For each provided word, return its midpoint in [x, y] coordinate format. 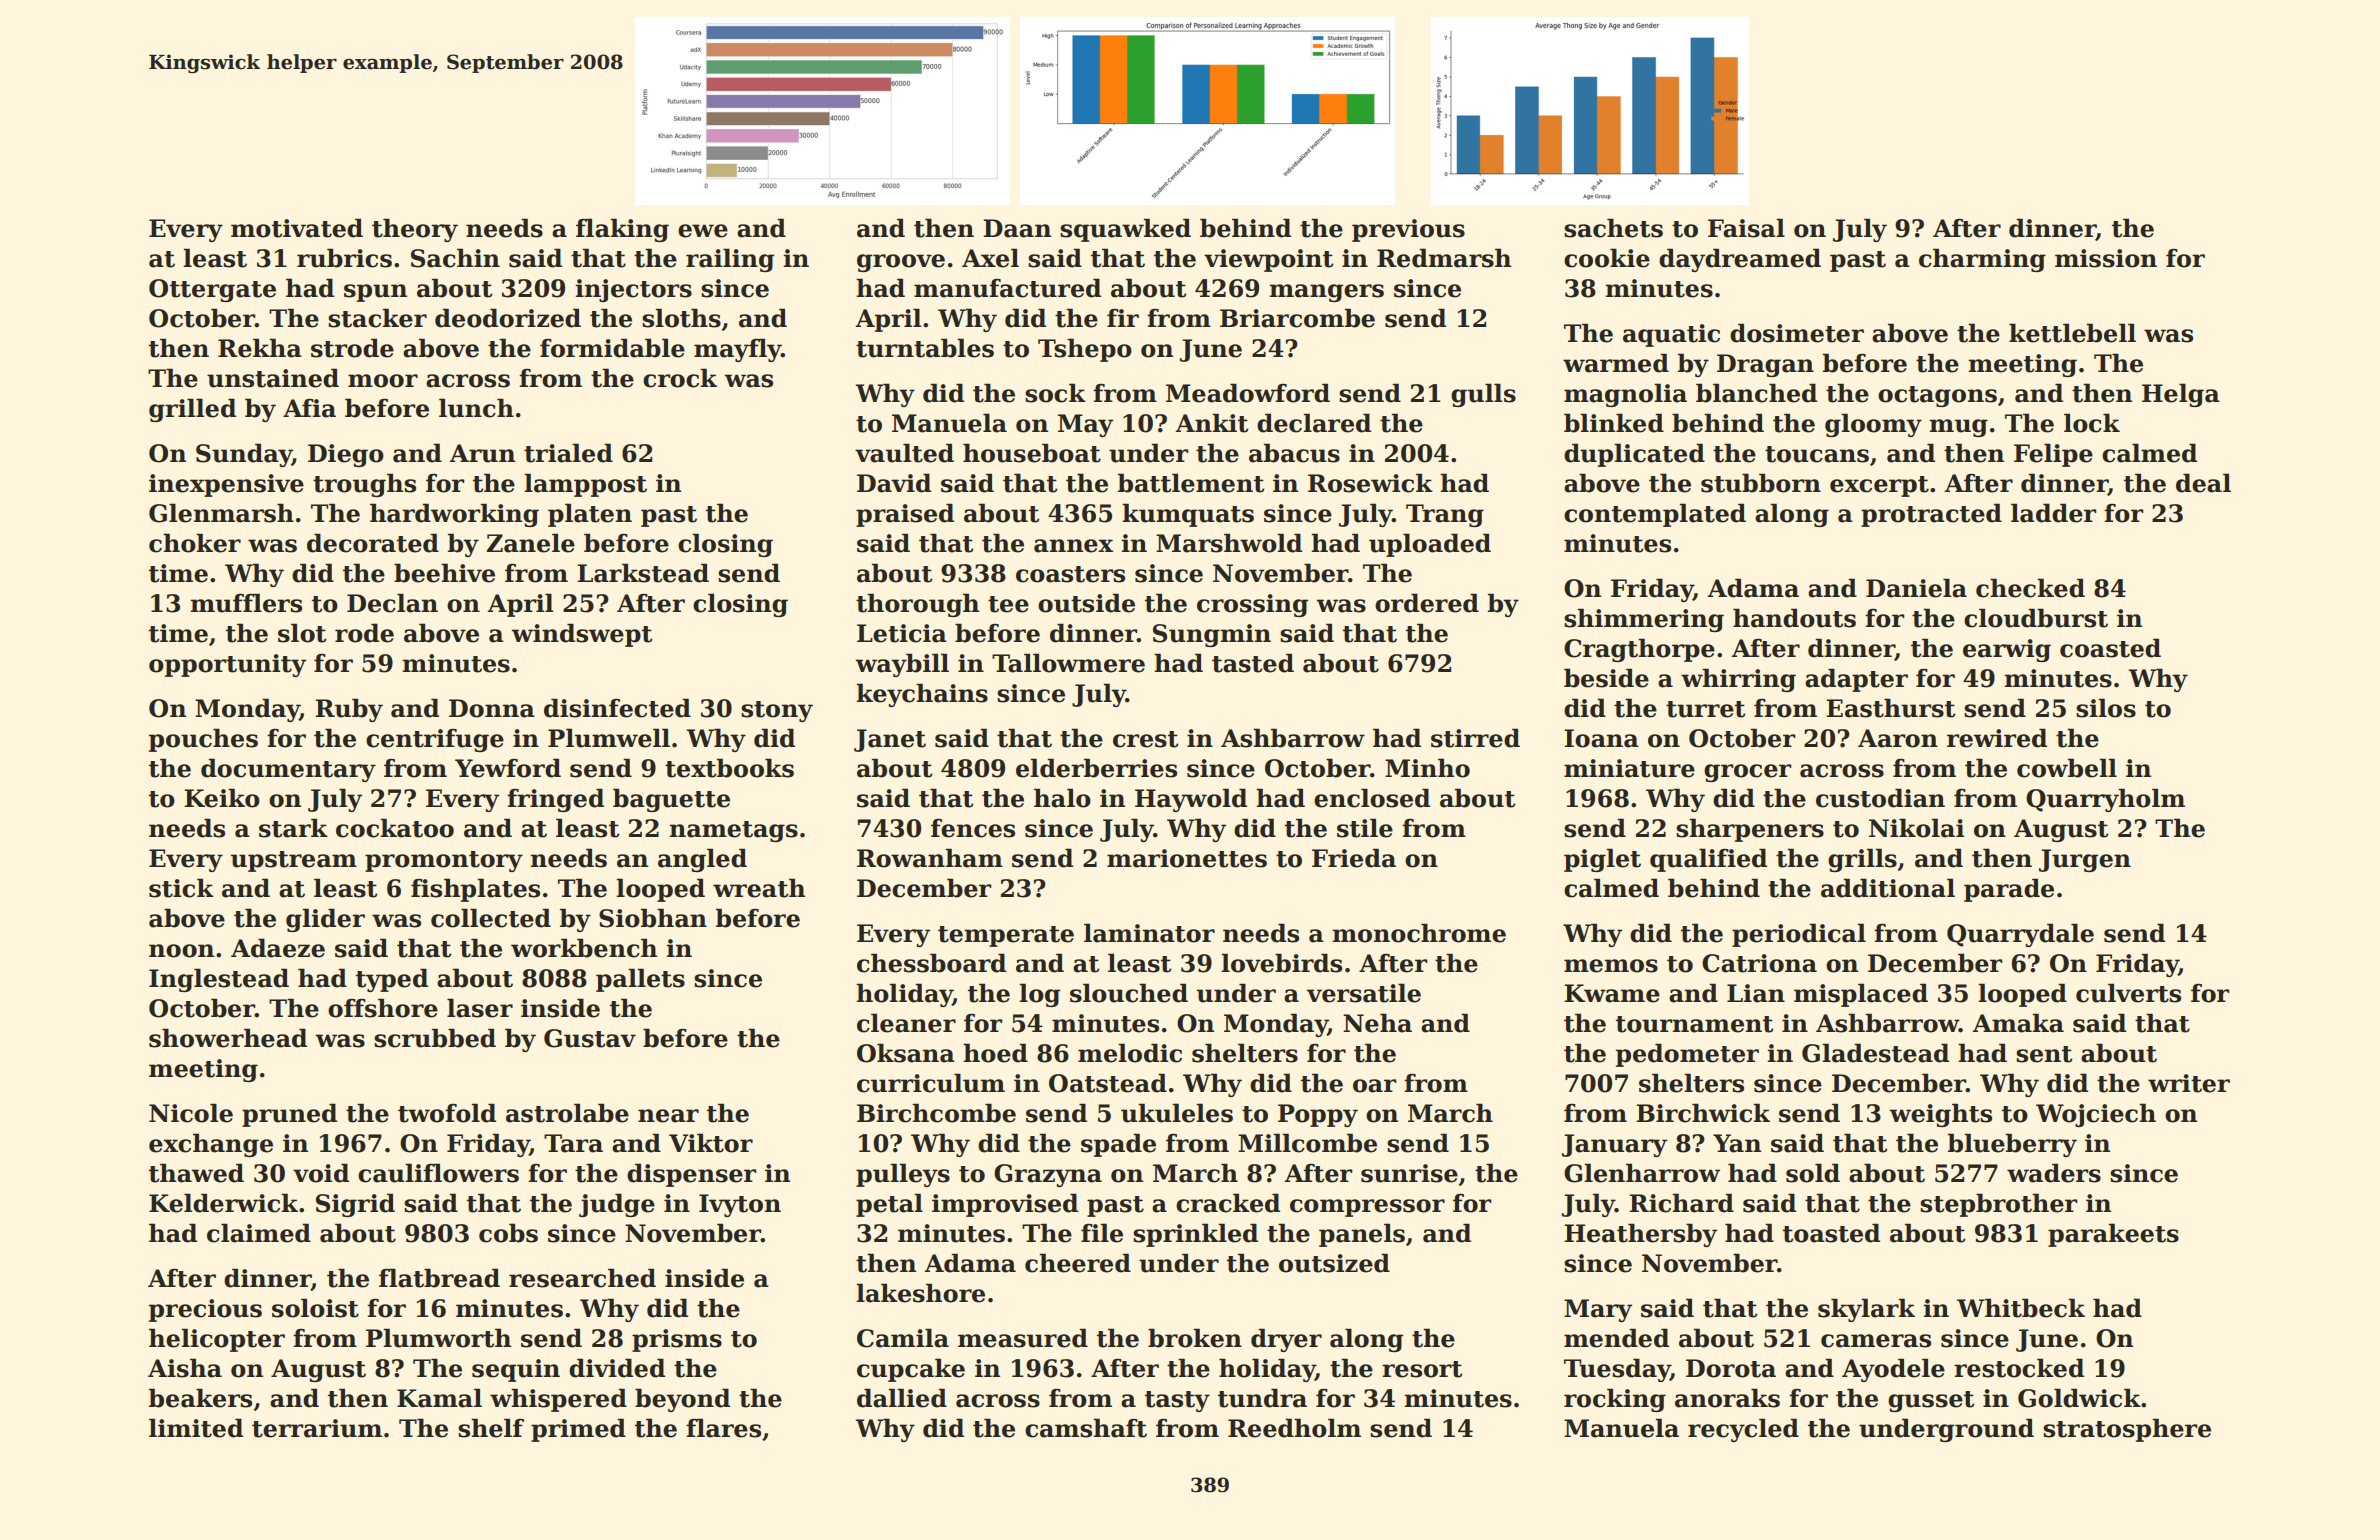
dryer [1286, 1340]
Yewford [508, 768]
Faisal [1746, 228]
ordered [1427, 603]
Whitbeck [2021, 1308]
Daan [1017, 228]
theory [415, 230]
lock [2092, 423]
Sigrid [355, 1205]
